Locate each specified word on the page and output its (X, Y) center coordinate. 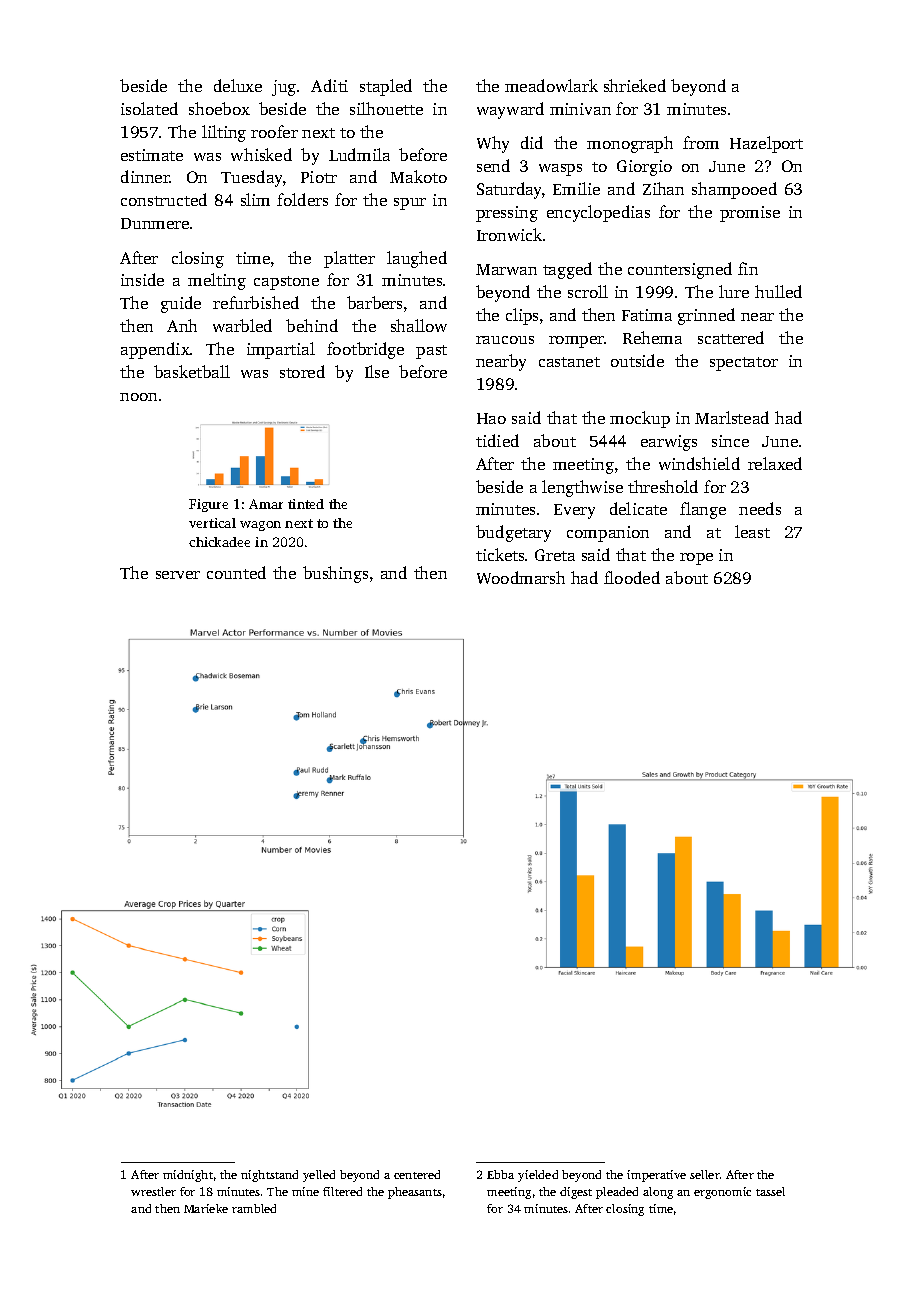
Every (574, 511)
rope (696, 559)
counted (236, 572)
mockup (640, 419)
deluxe (238, 85)
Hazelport (766, 144)
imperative (656, 1176)
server (178, 575)
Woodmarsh (521, 577)
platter (349, 259)
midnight (188, 1176)
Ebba (500, 1174)
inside (142, 279)
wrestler (153, 1191)
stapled (386, 87)
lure (734, 291)
